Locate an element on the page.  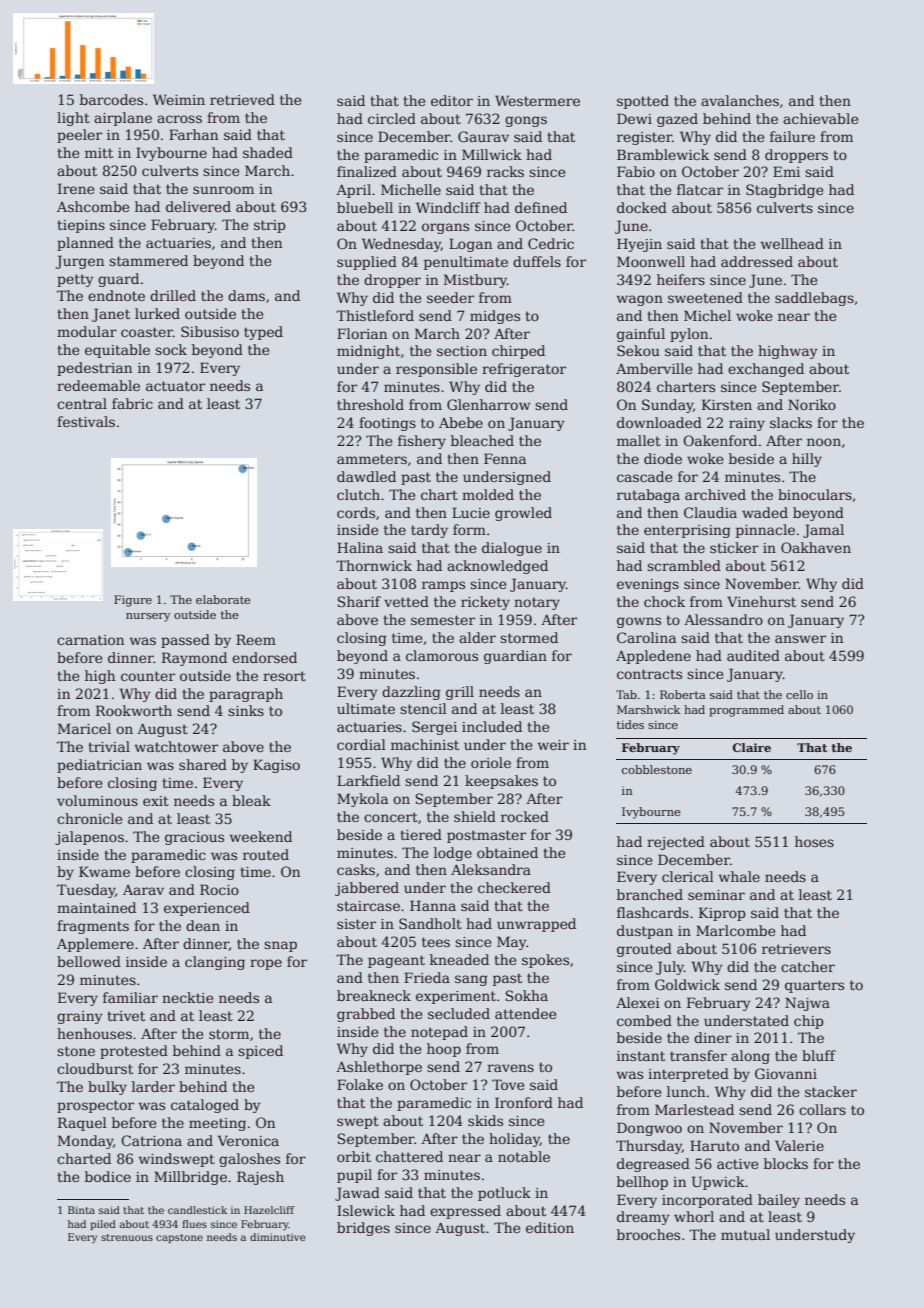
Mistbury is located at coordinates (475, 281).
